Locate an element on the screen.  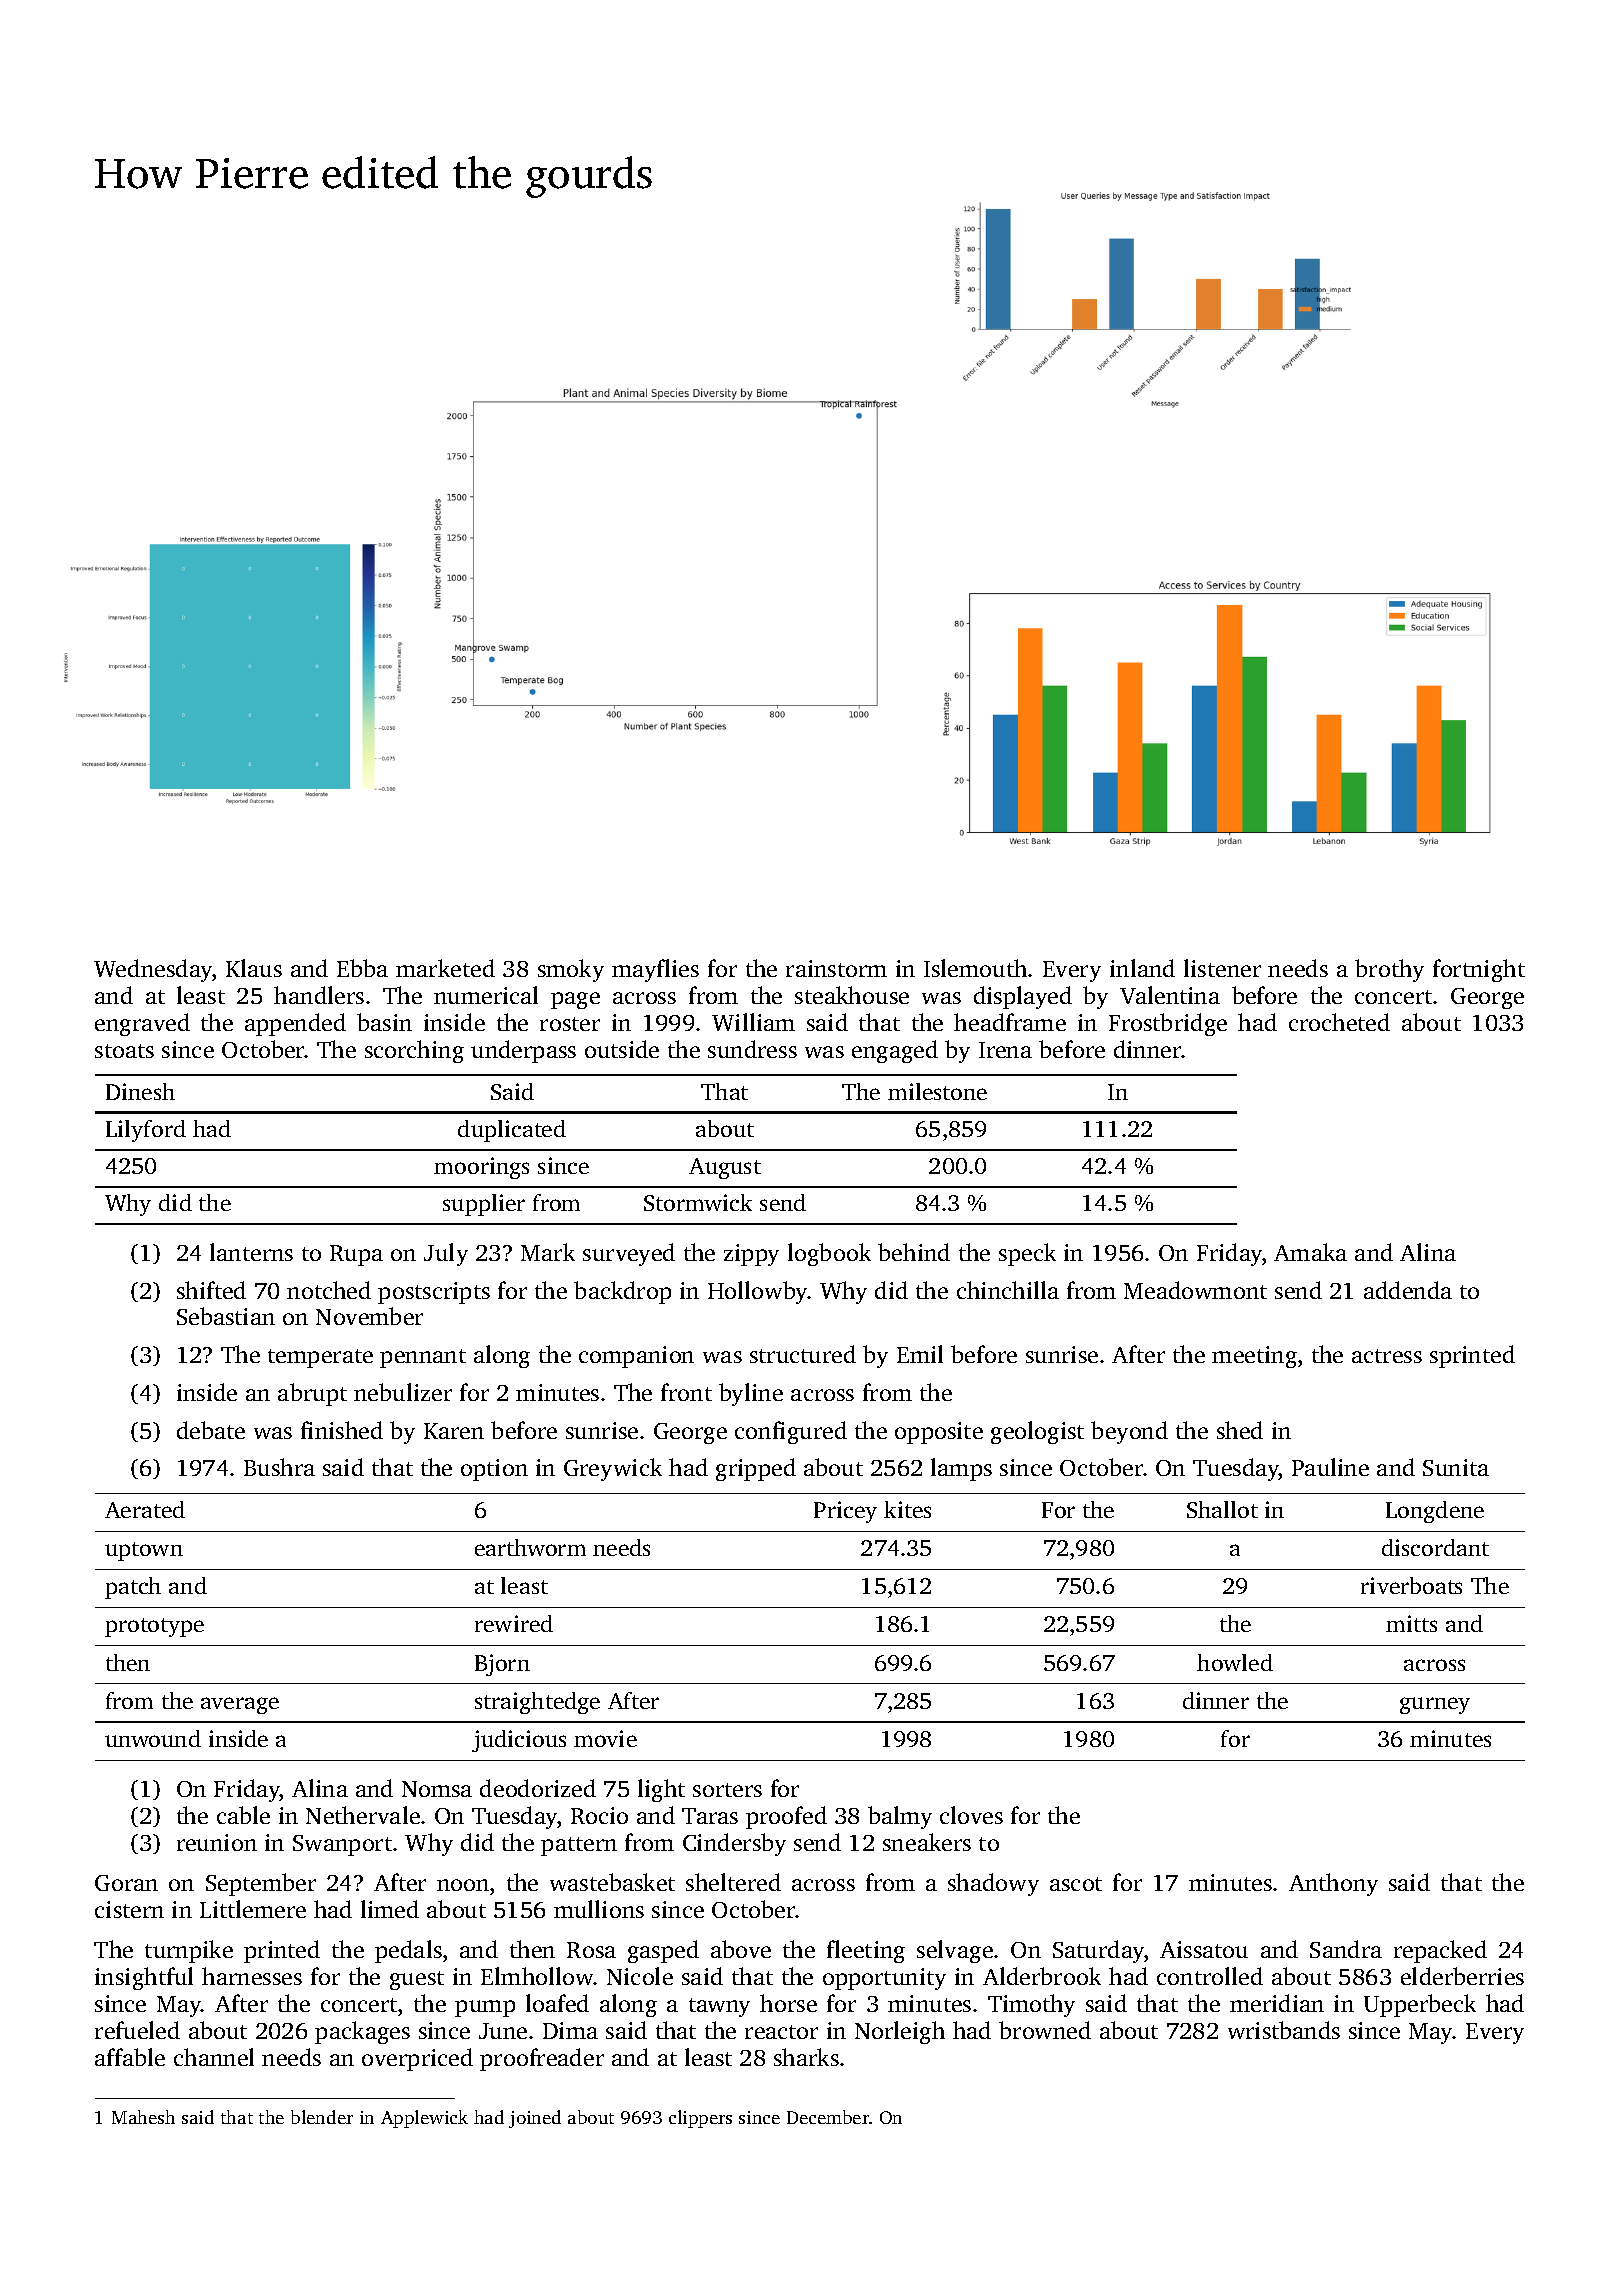
Greywick is located at coordinates (613, 1469).
